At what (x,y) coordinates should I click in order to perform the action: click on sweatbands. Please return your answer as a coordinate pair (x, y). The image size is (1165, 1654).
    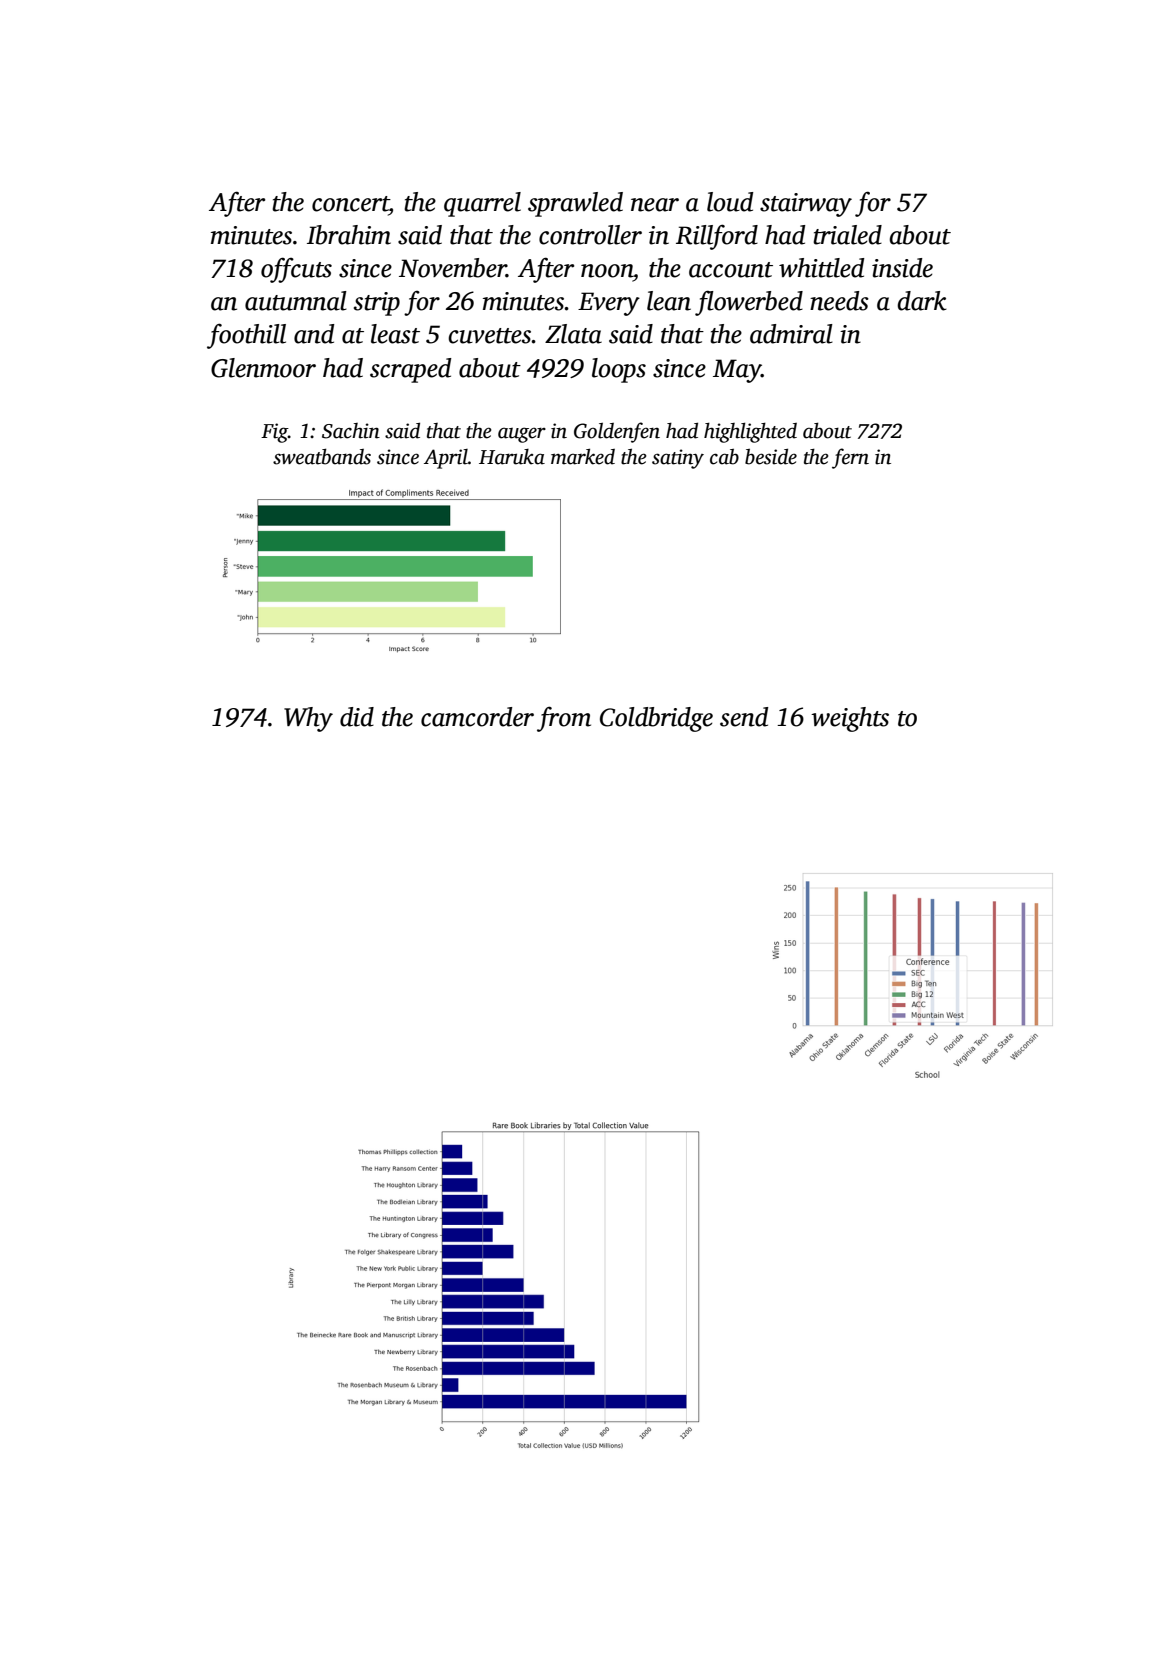
    Looking at the image, I should click on (322, 456).
